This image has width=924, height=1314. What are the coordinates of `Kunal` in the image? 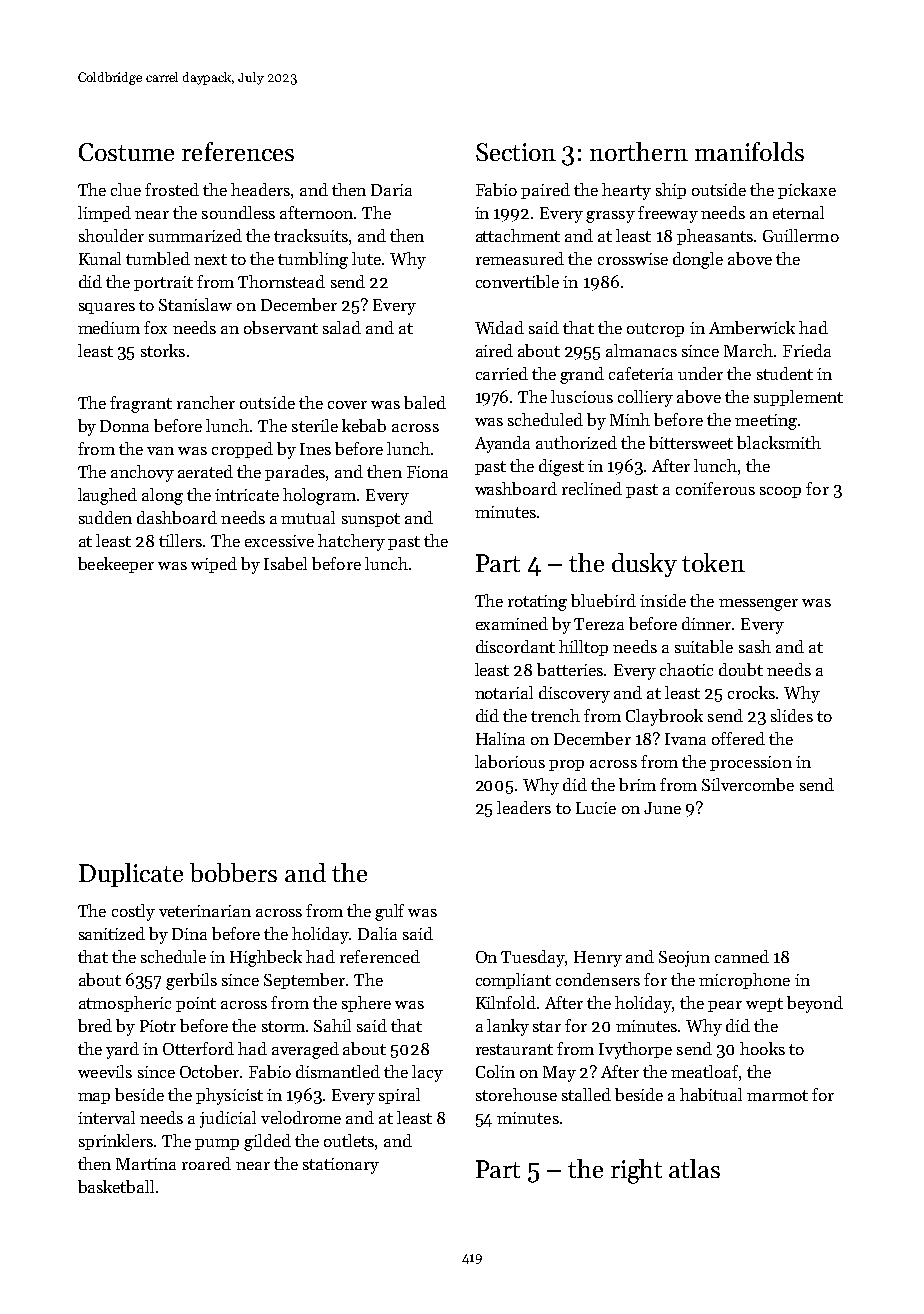 It's located at (100, 258).
